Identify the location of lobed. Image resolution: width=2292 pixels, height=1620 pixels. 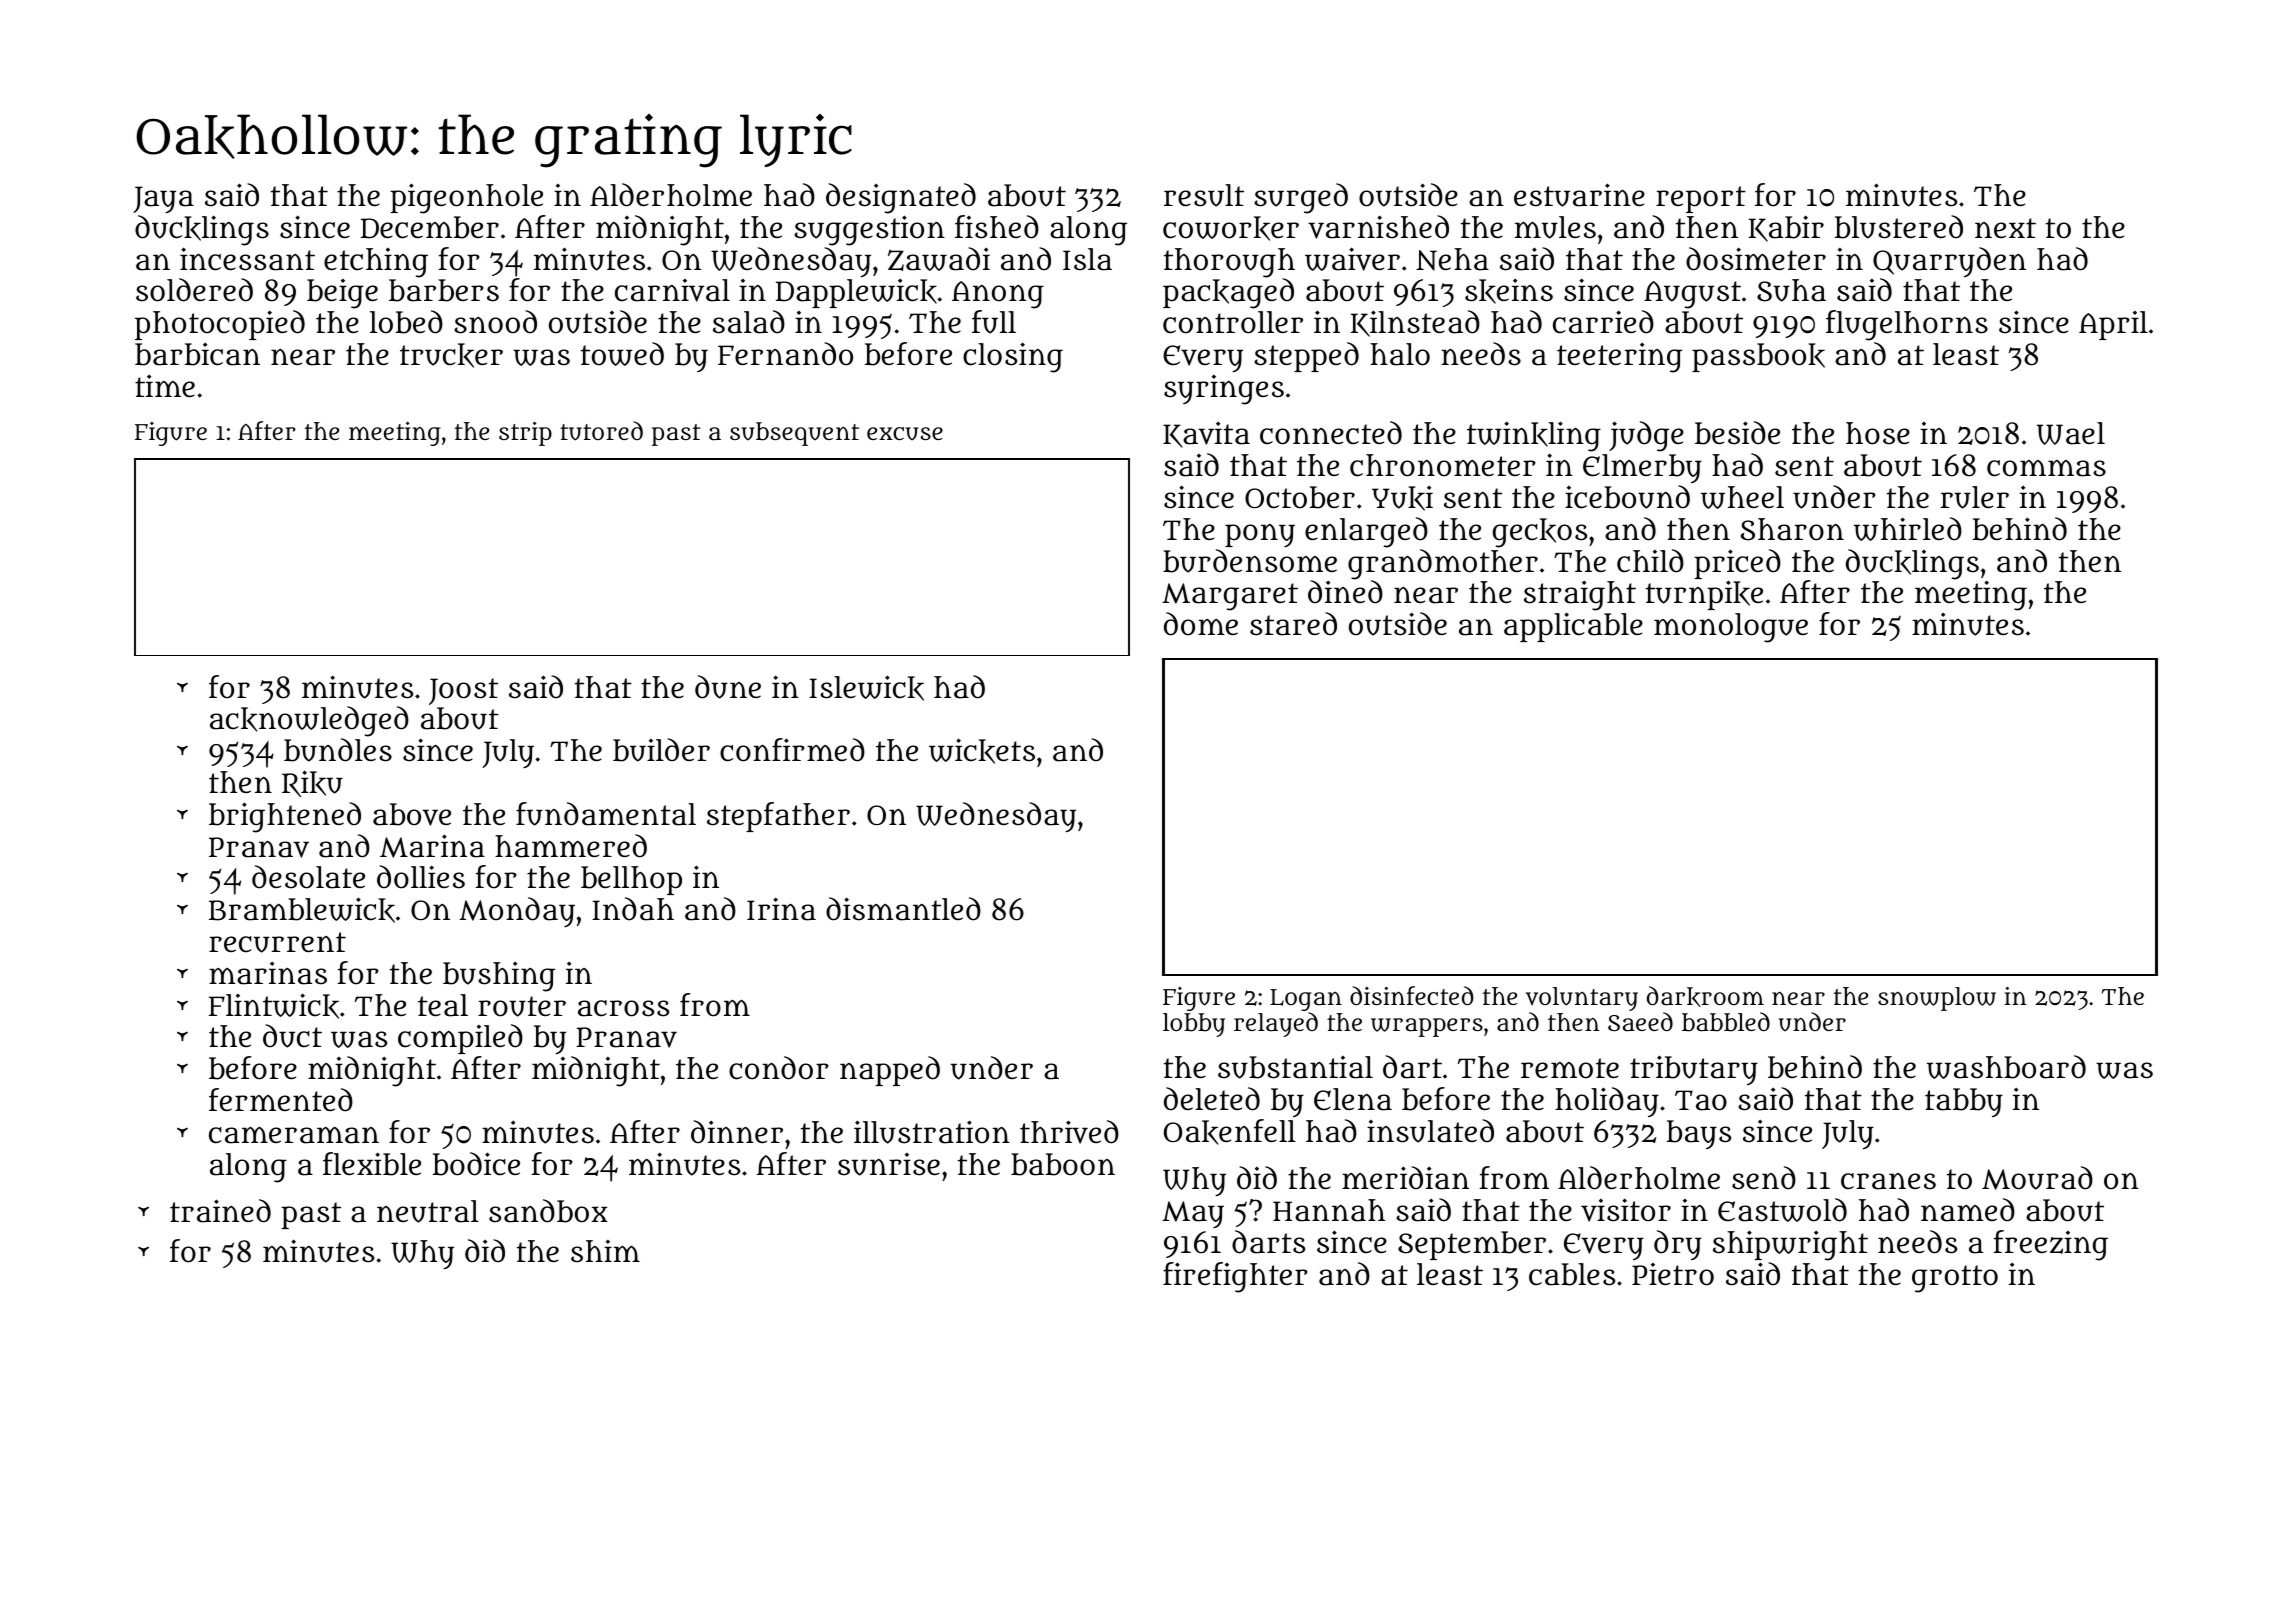
(406, 322).
